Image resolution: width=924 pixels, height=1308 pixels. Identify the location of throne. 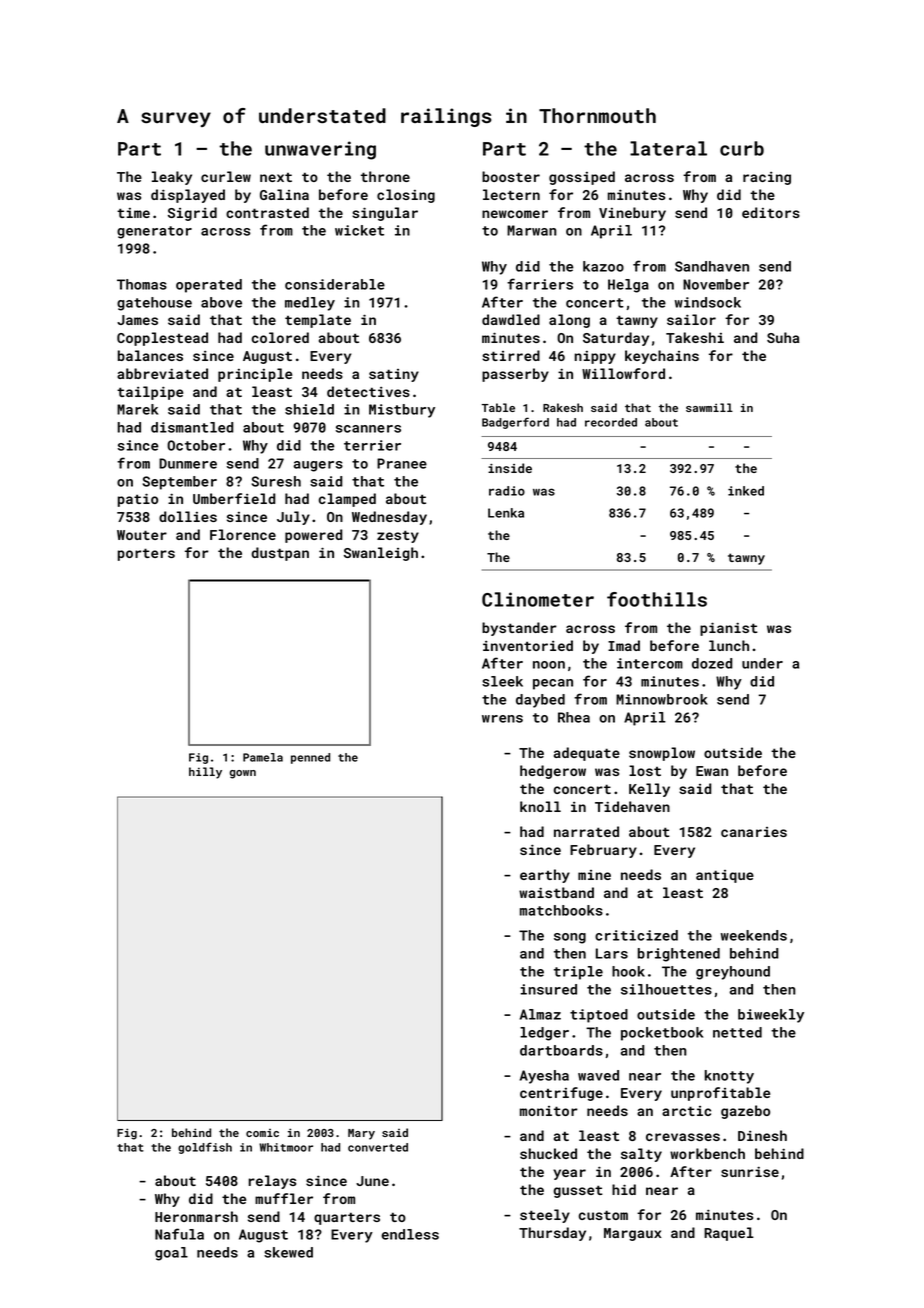
(385, 176).
